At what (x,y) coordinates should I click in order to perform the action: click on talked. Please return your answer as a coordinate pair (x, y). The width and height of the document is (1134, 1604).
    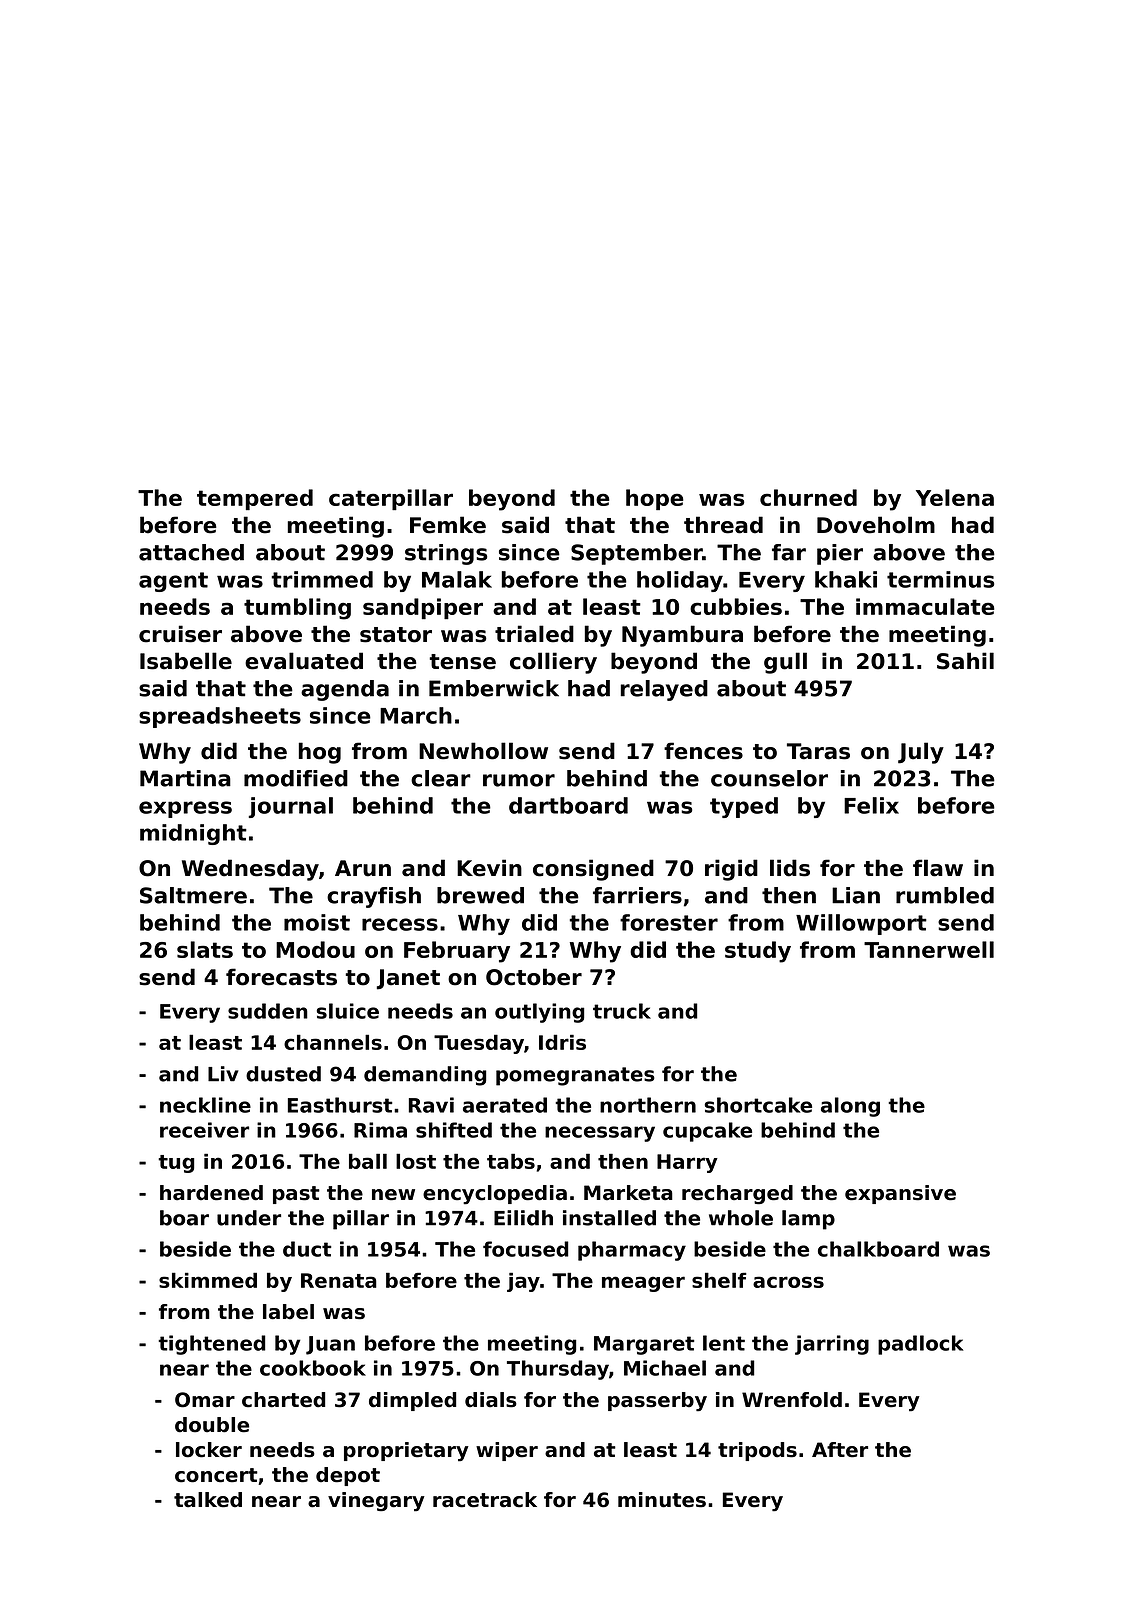
    Looking at the image, I should click on (208, 1500).
